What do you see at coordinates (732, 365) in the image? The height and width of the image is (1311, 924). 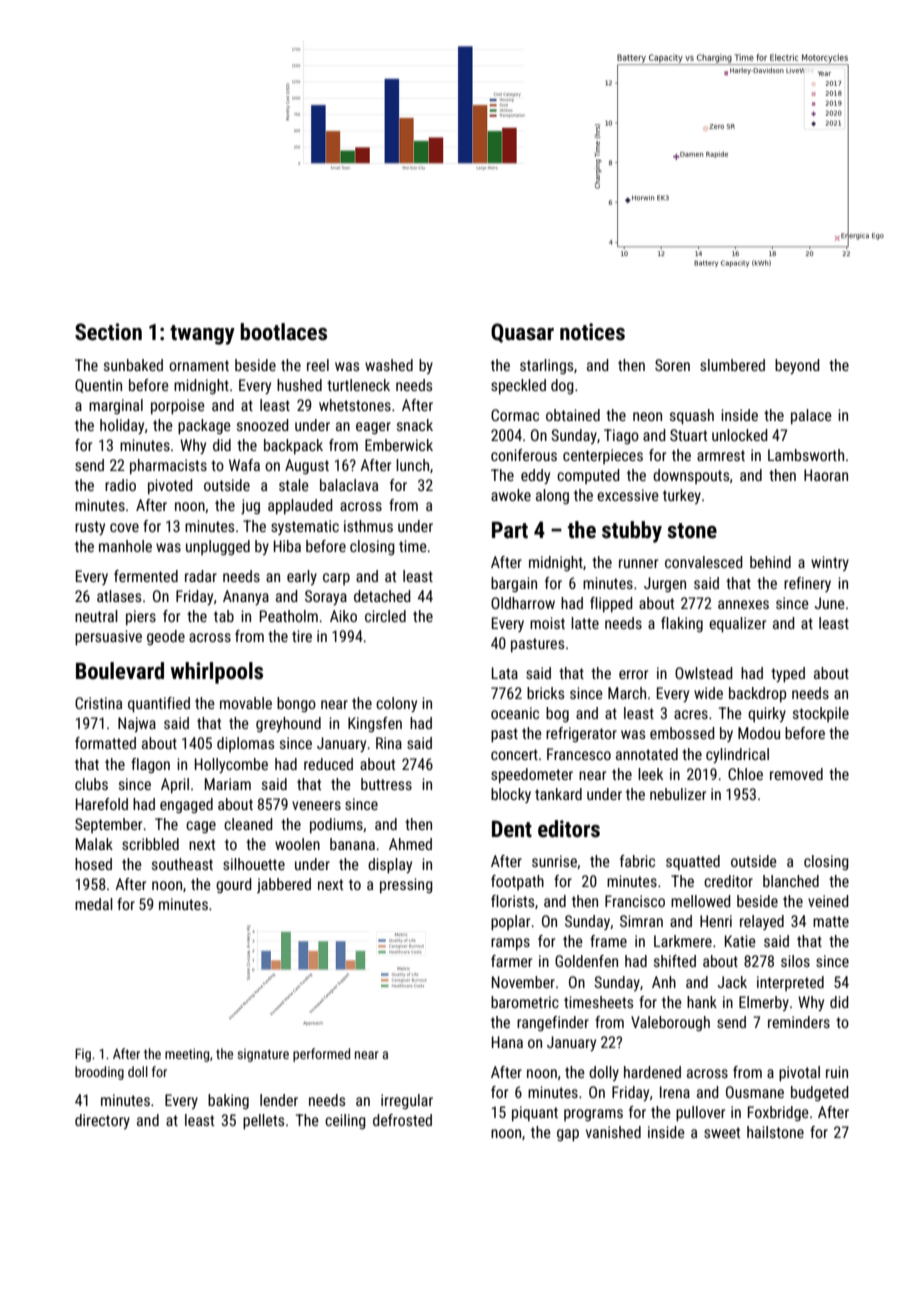 I see `slumbered` at bounding box center [732, 365].
